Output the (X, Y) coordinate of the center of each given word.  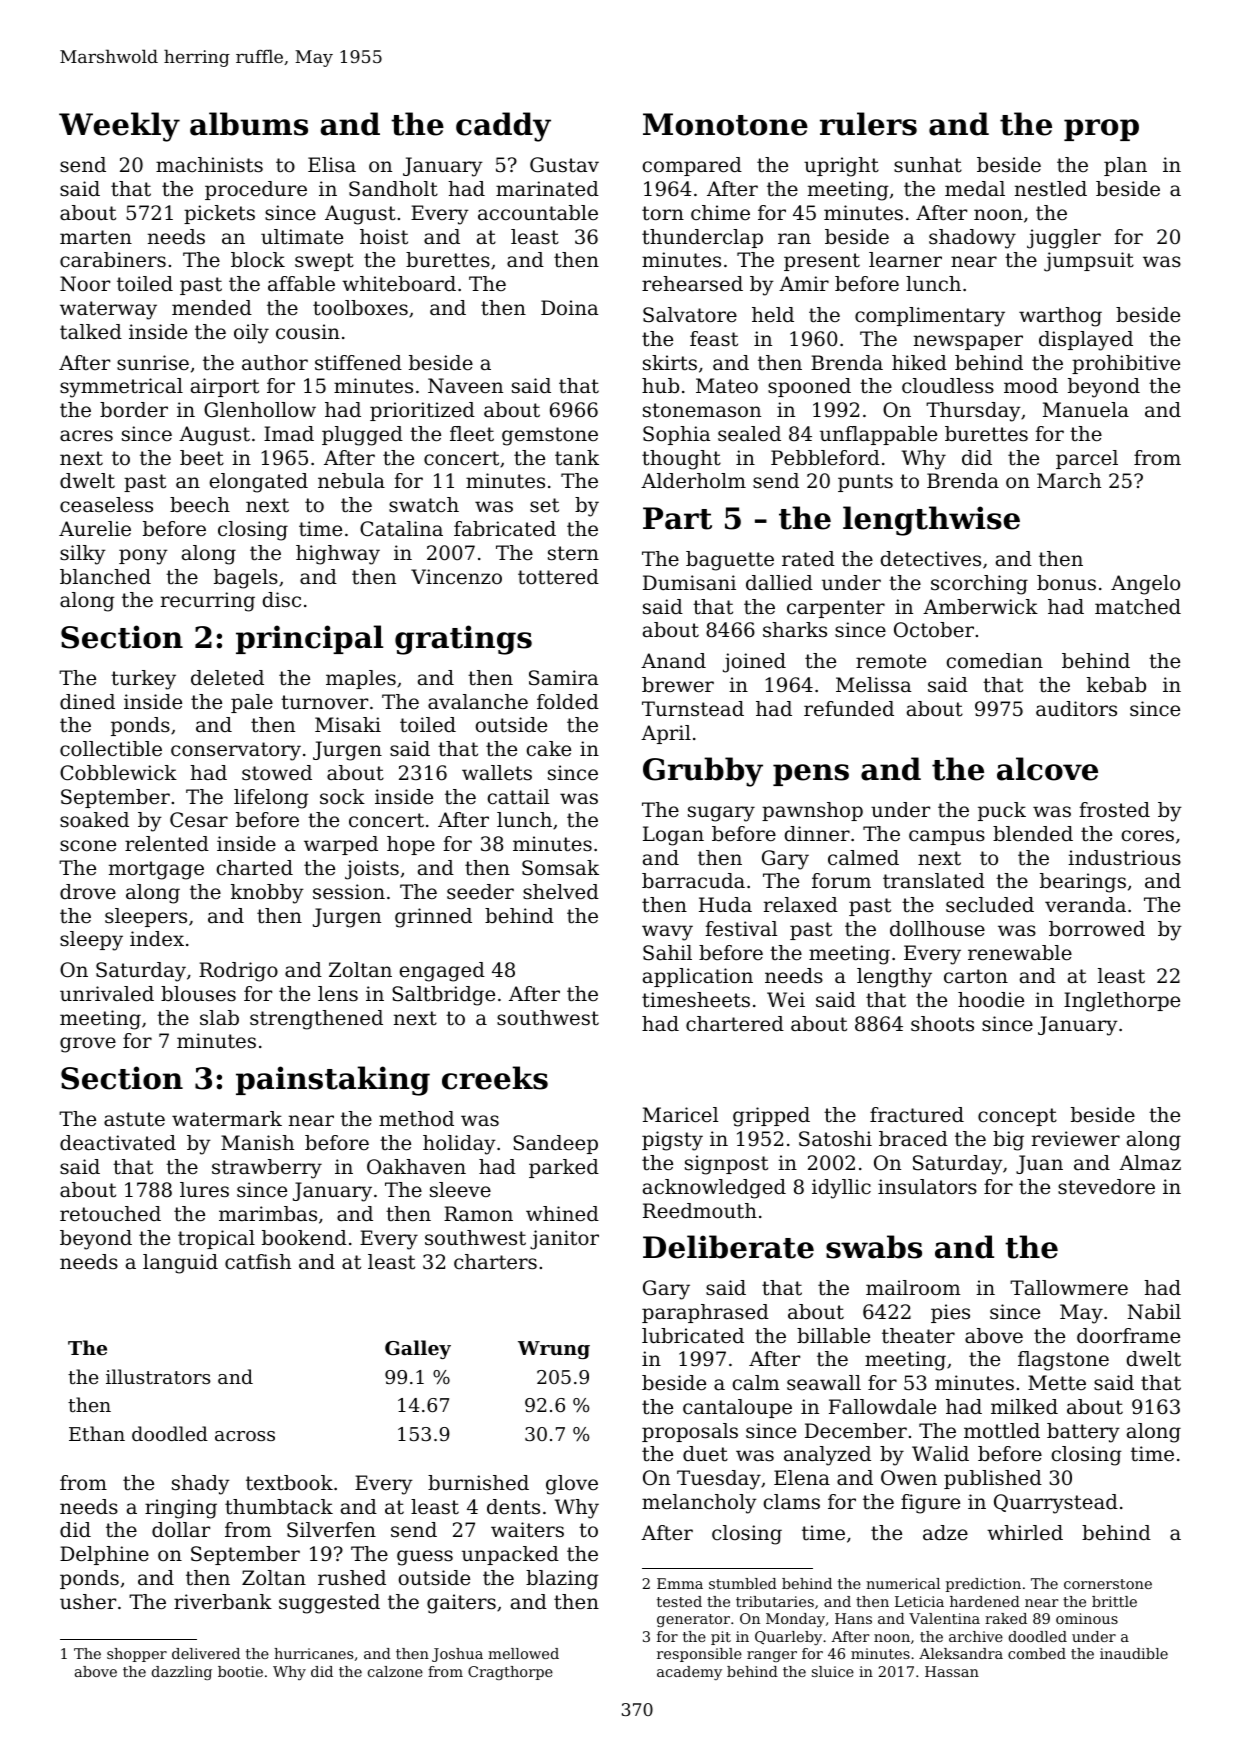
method (416, 1119)
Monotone (725, 124)
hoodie (991, 1000)
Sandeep (555, 1144)
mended (212, 308)
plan (1125, 166)
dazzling (182, 1673)
